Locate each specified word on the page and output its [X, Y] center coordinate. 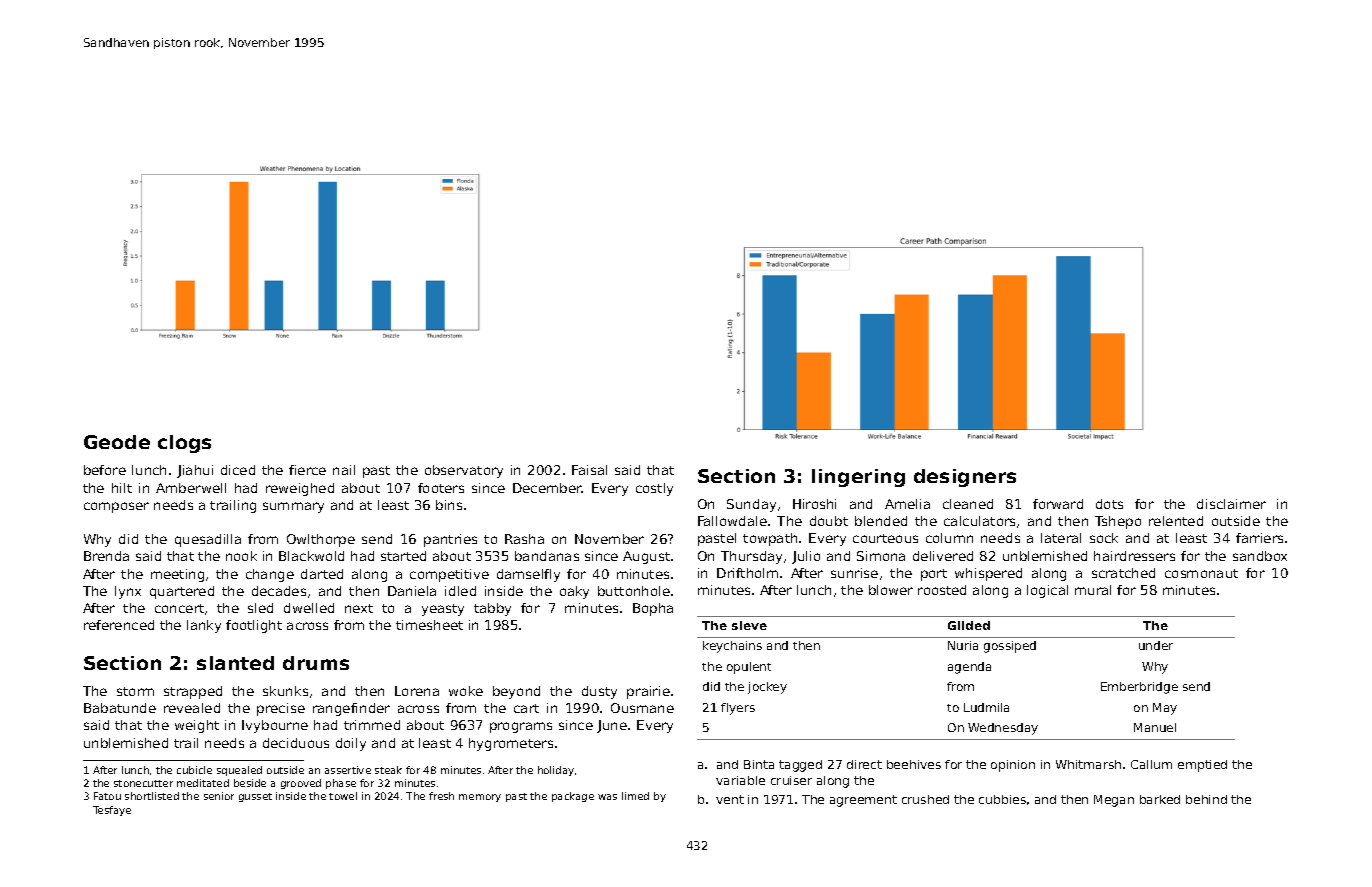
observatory [464, 471]
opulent [749, 668]
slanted [235, 663]
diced [238, 470]
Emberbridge [1139, 688]
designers [965, 478]
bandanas [547, 556]
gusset [255, 797]
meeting [177, 575]
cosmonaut [1201, 573]
